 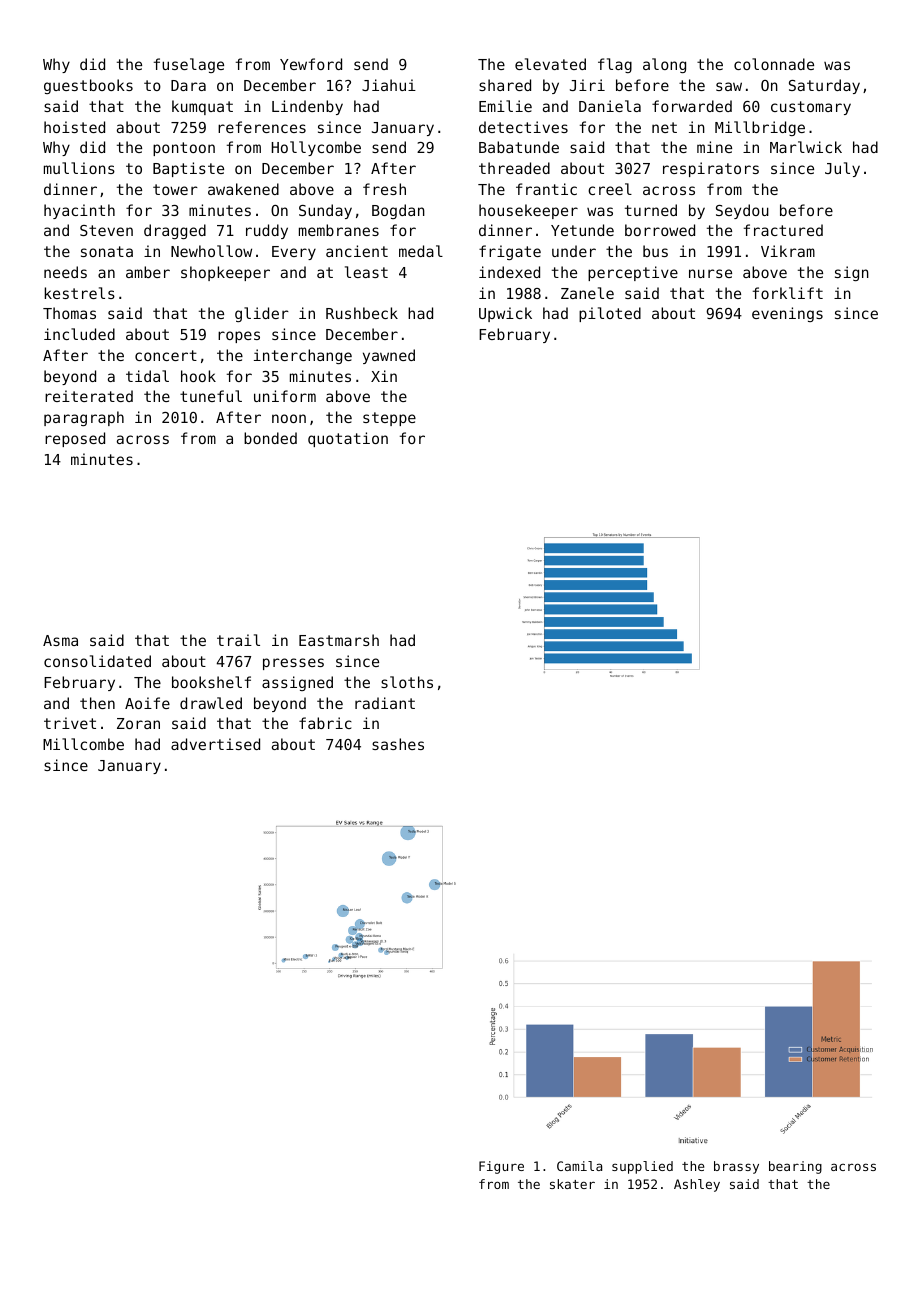 What do you see at coordinates (587, 85) in the document?
I see `Jiri` at bounding box center [587, 85].
